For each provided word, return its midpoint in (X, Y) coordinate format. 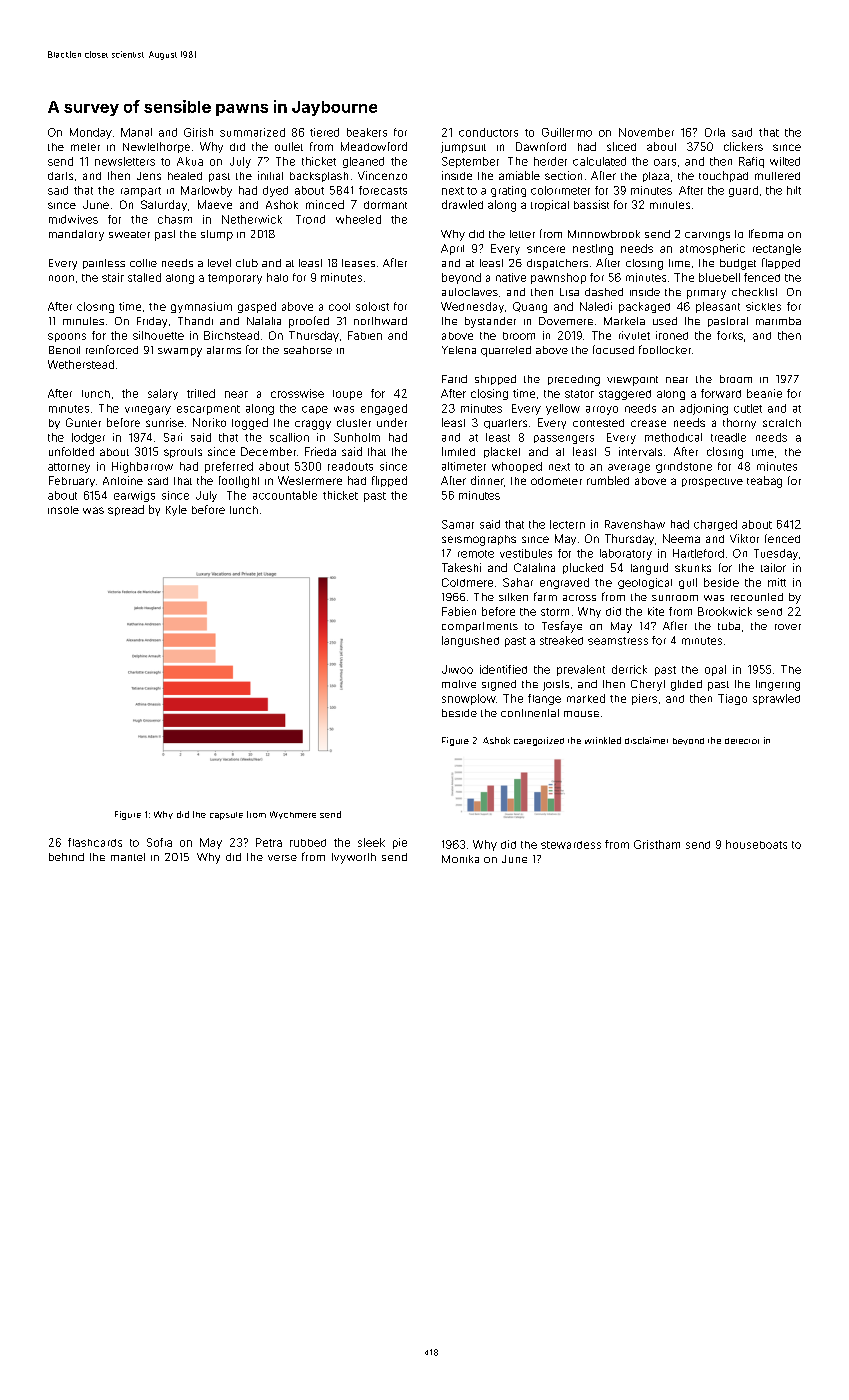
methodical (673, 437)
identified (503, 669)
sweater (129, 234)
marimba (778, 321)
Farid (454, 379)
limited (458, 451)
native (511, 277)
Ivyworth (354, 858)
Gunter (83, 422)
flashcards (95, 842)
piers (644, 699)
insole (63, 510)
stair (113, 277)
